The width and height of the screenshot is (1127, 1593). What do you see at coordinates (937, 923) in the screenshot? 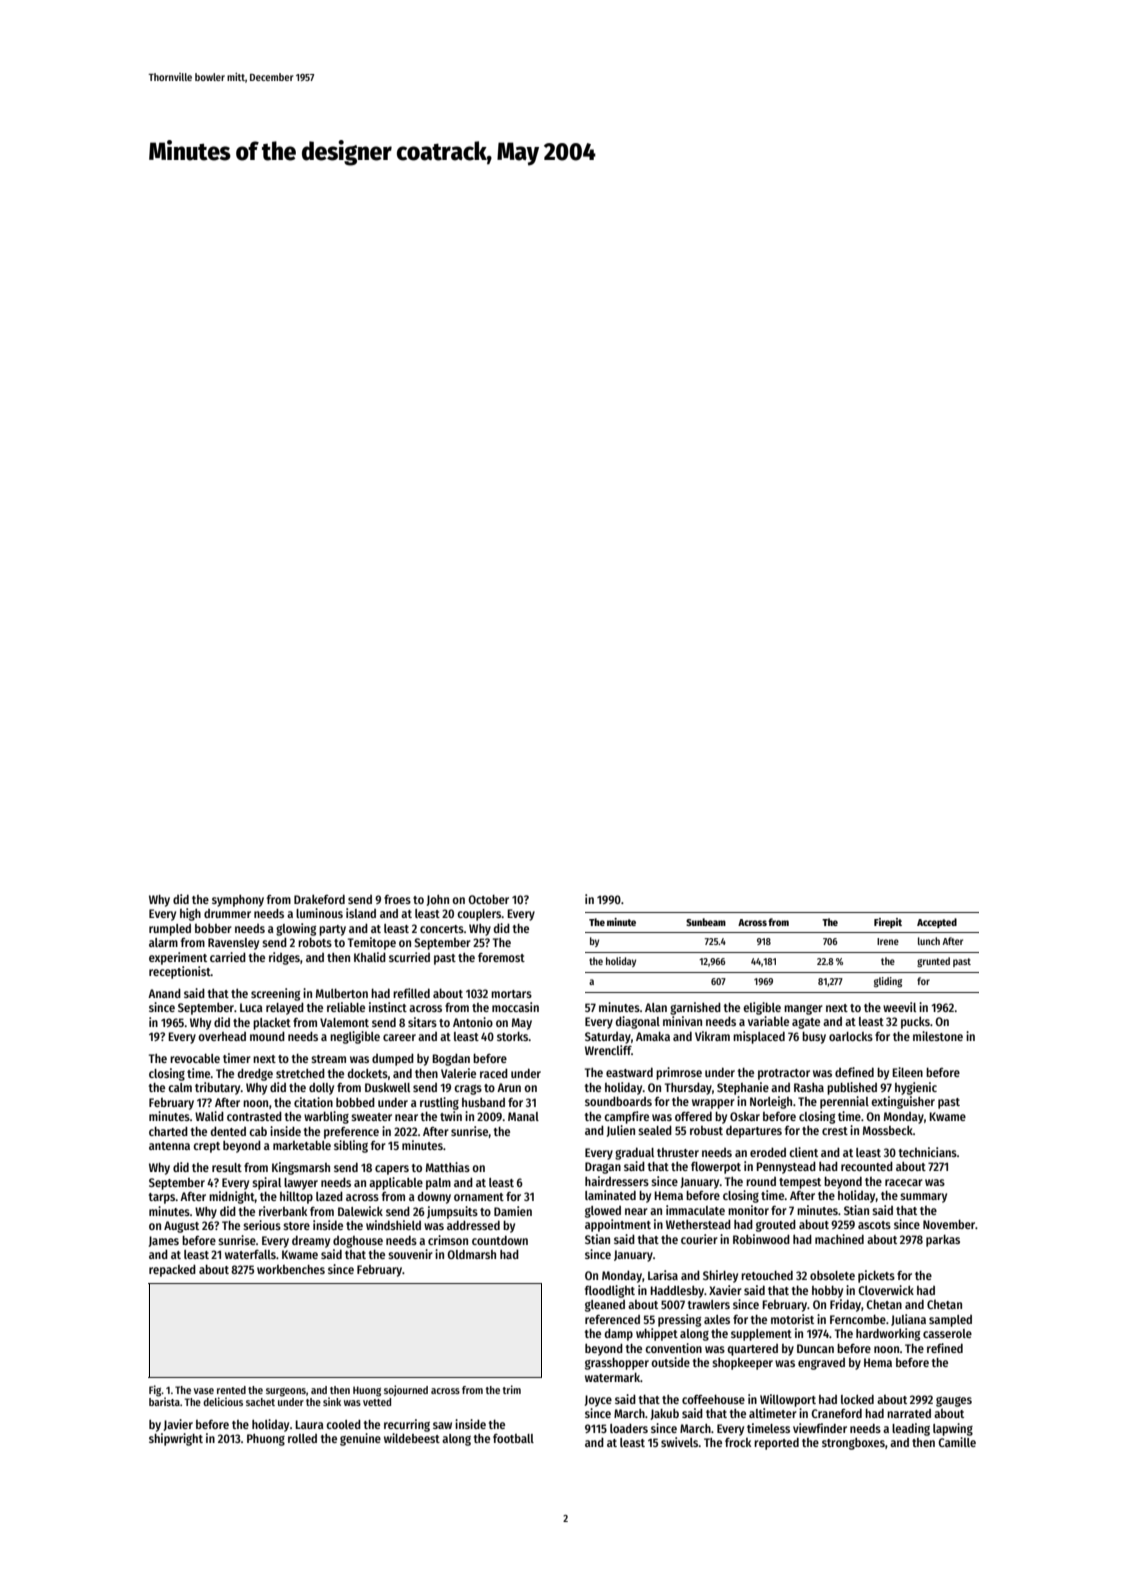
I see `Accepted` at bounding box center [937, 923].
